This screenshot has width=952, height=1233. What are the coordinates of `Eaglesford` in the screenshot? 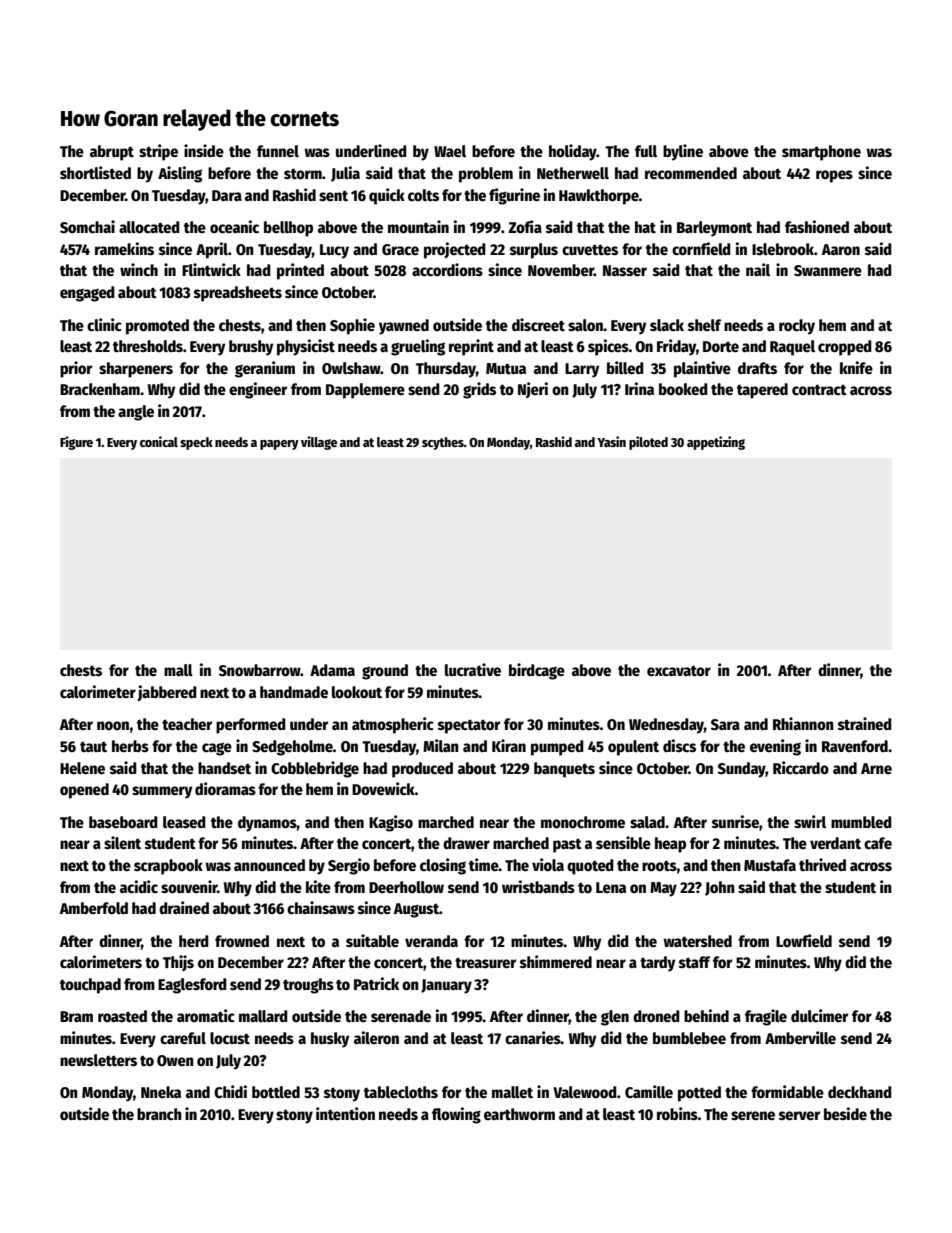 It's located at (192, 986).
